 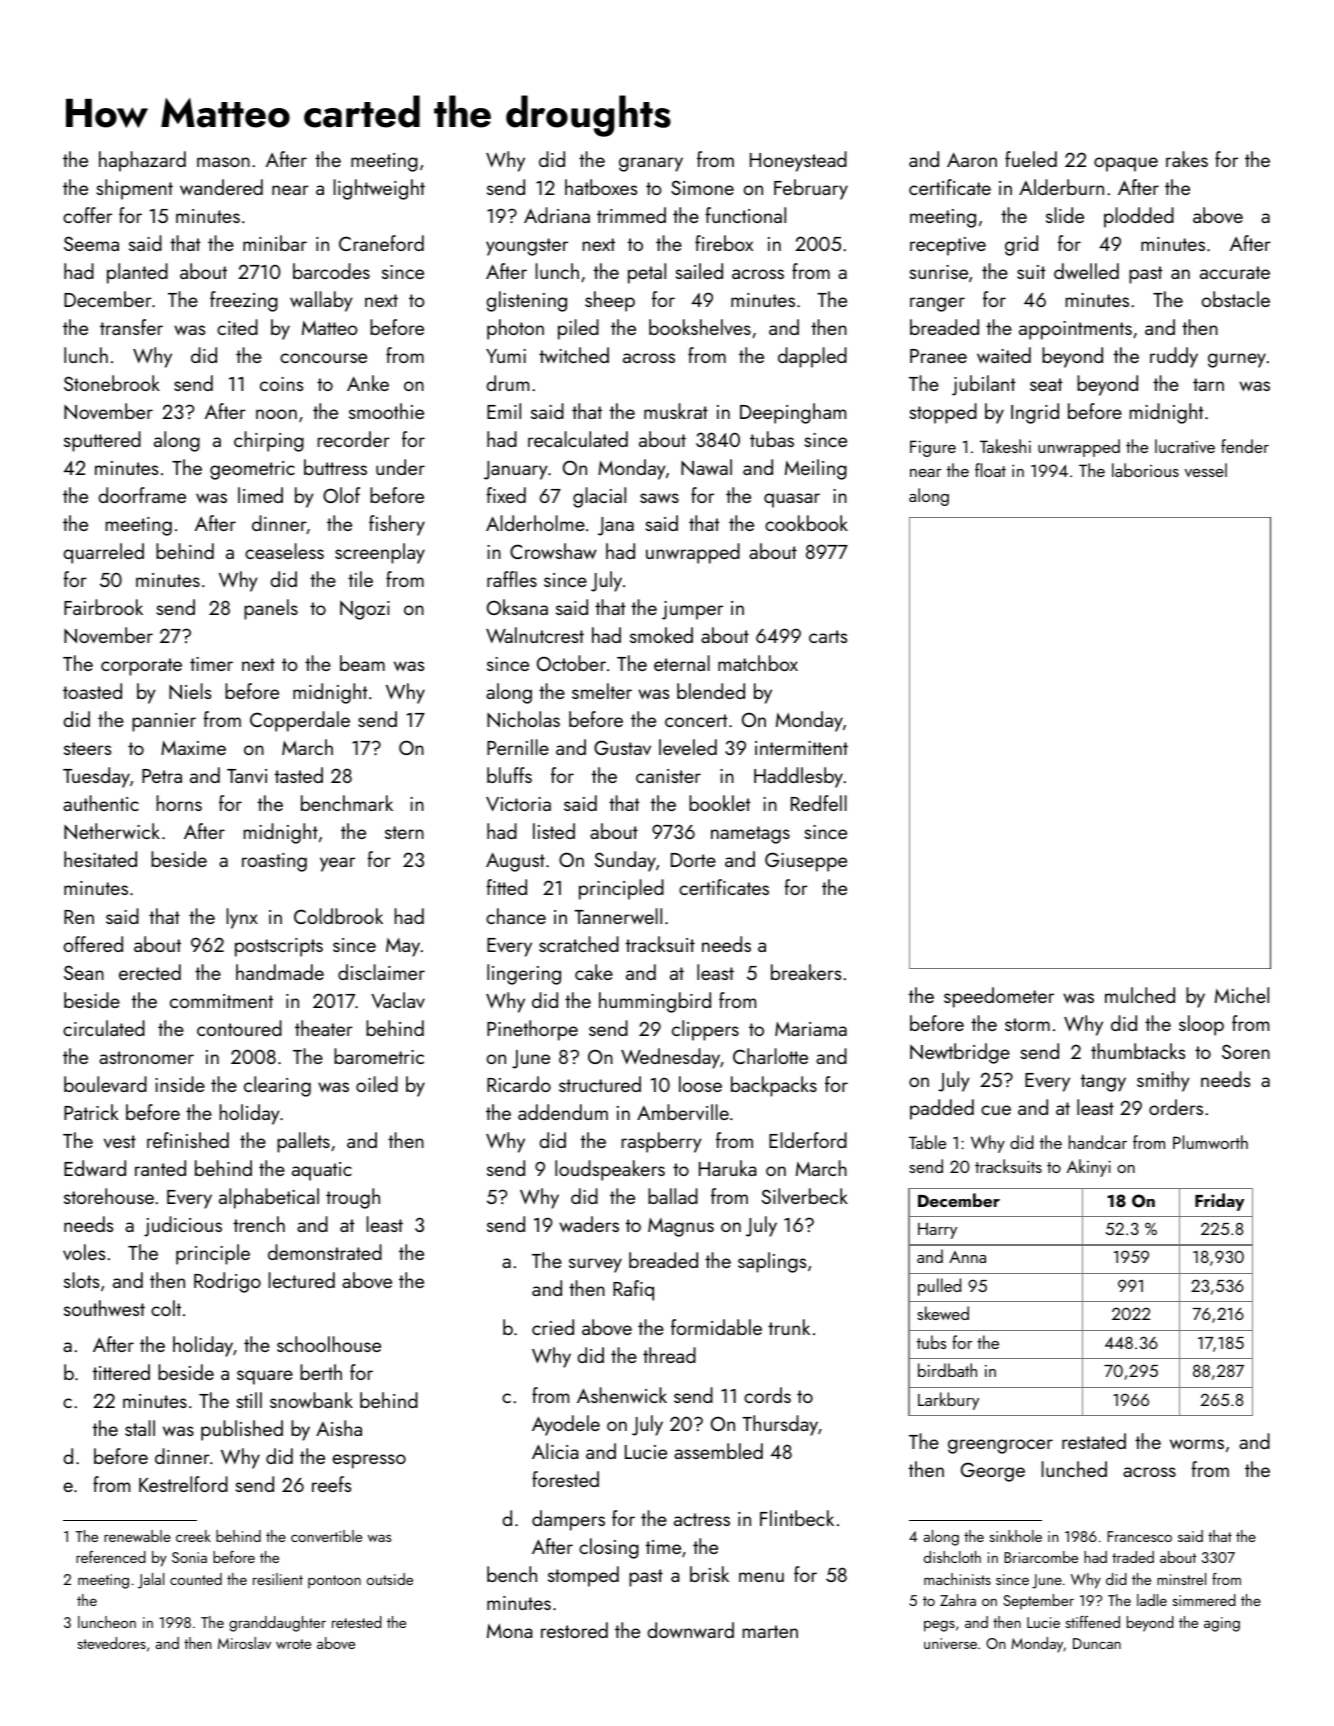 I want to click on ruddy, so click(x=1174, y=357).
